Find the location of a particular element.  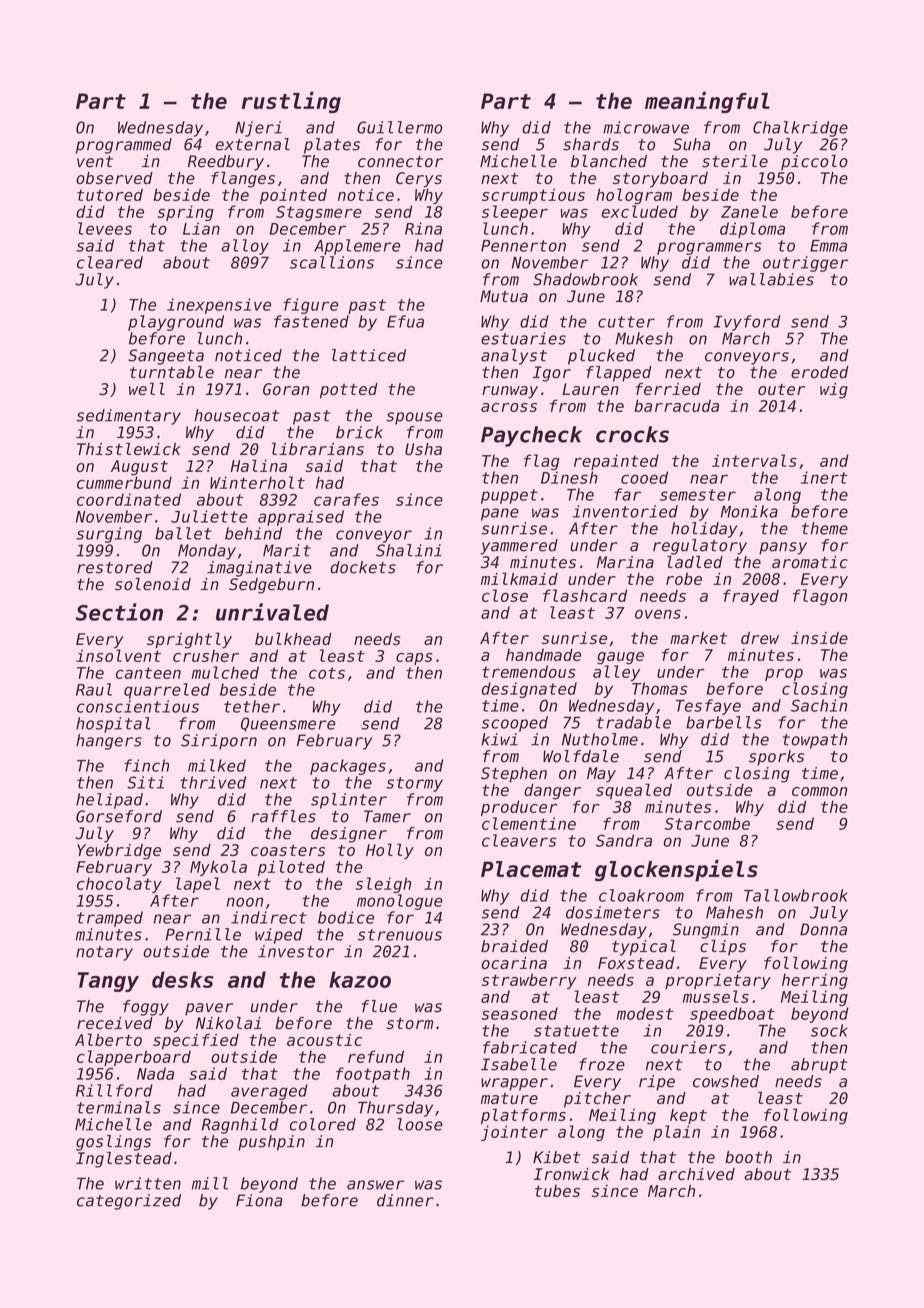

wig is located at coordinates (834, 391).
